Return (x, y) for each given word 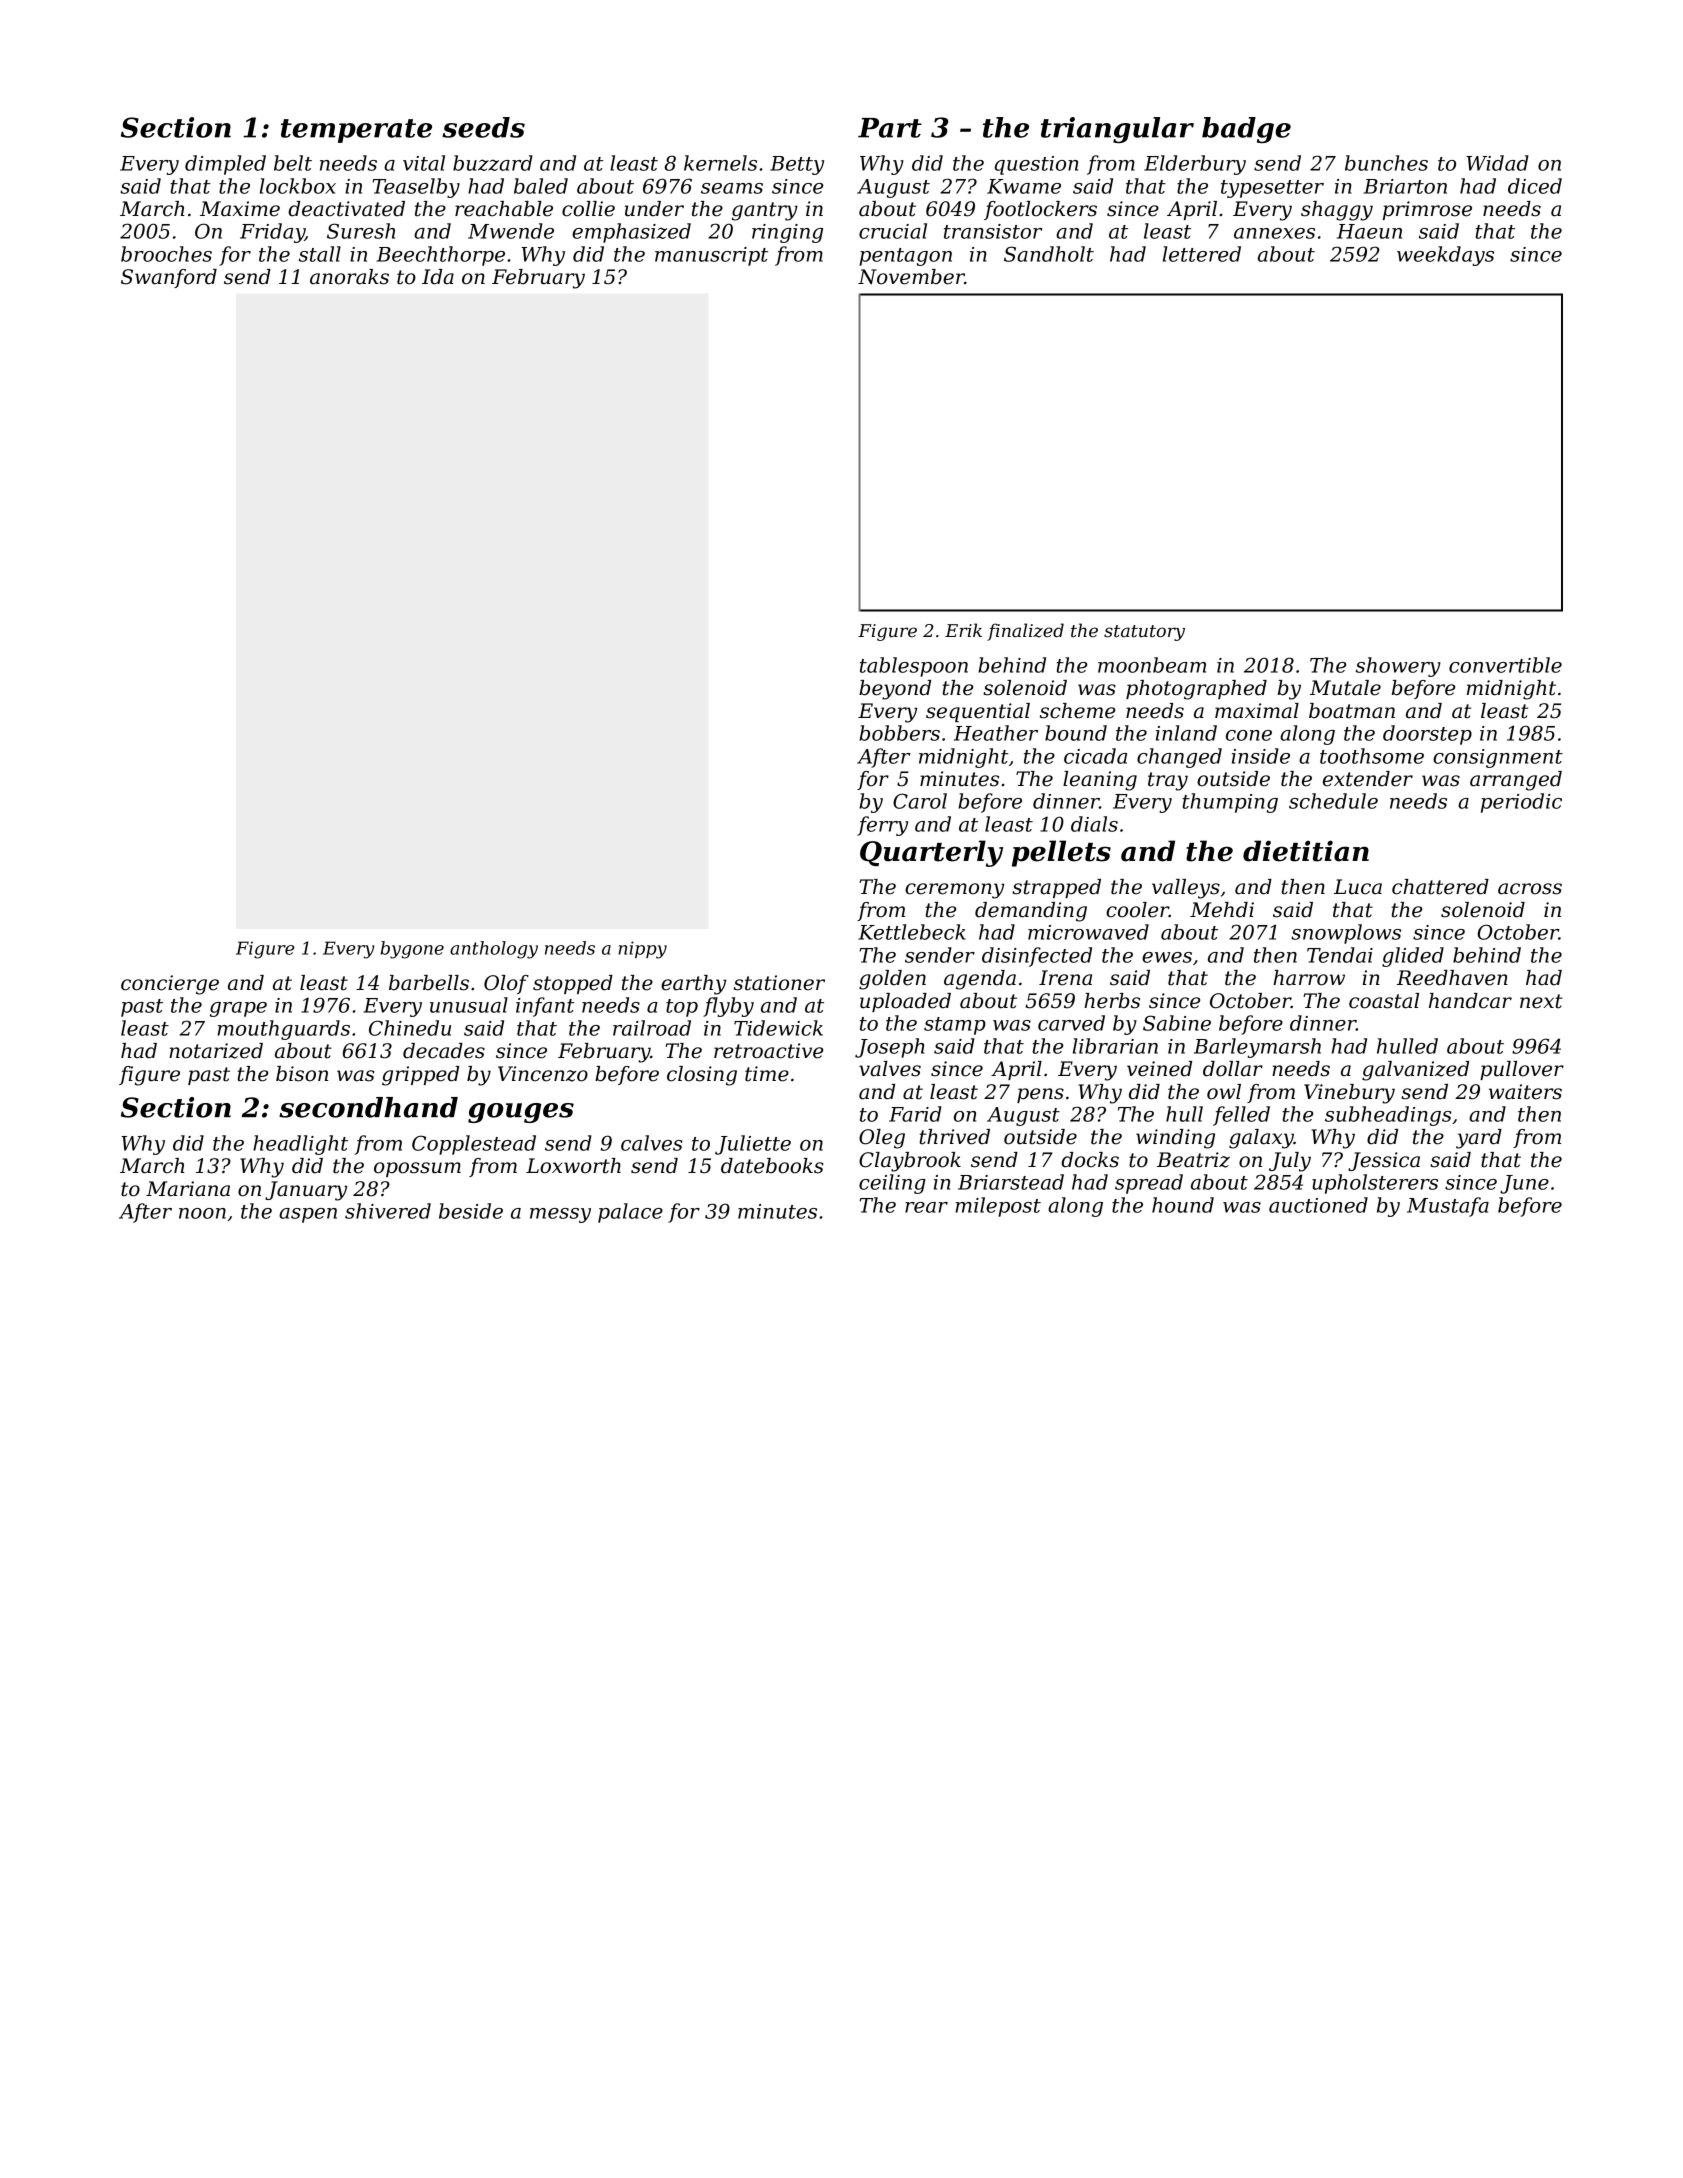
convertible (1505, 665)
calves (651, 1143)
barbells (429, 983)
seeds (483, 127)
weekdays (1445, 256)
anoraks (349, 277)
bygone (412, 950)
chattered (1440, 887)
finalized (1025, 632)
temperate (356, 131)
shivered (388, 1211)
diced (1535, 186)
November (911, 277)
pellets (1061, 853)
